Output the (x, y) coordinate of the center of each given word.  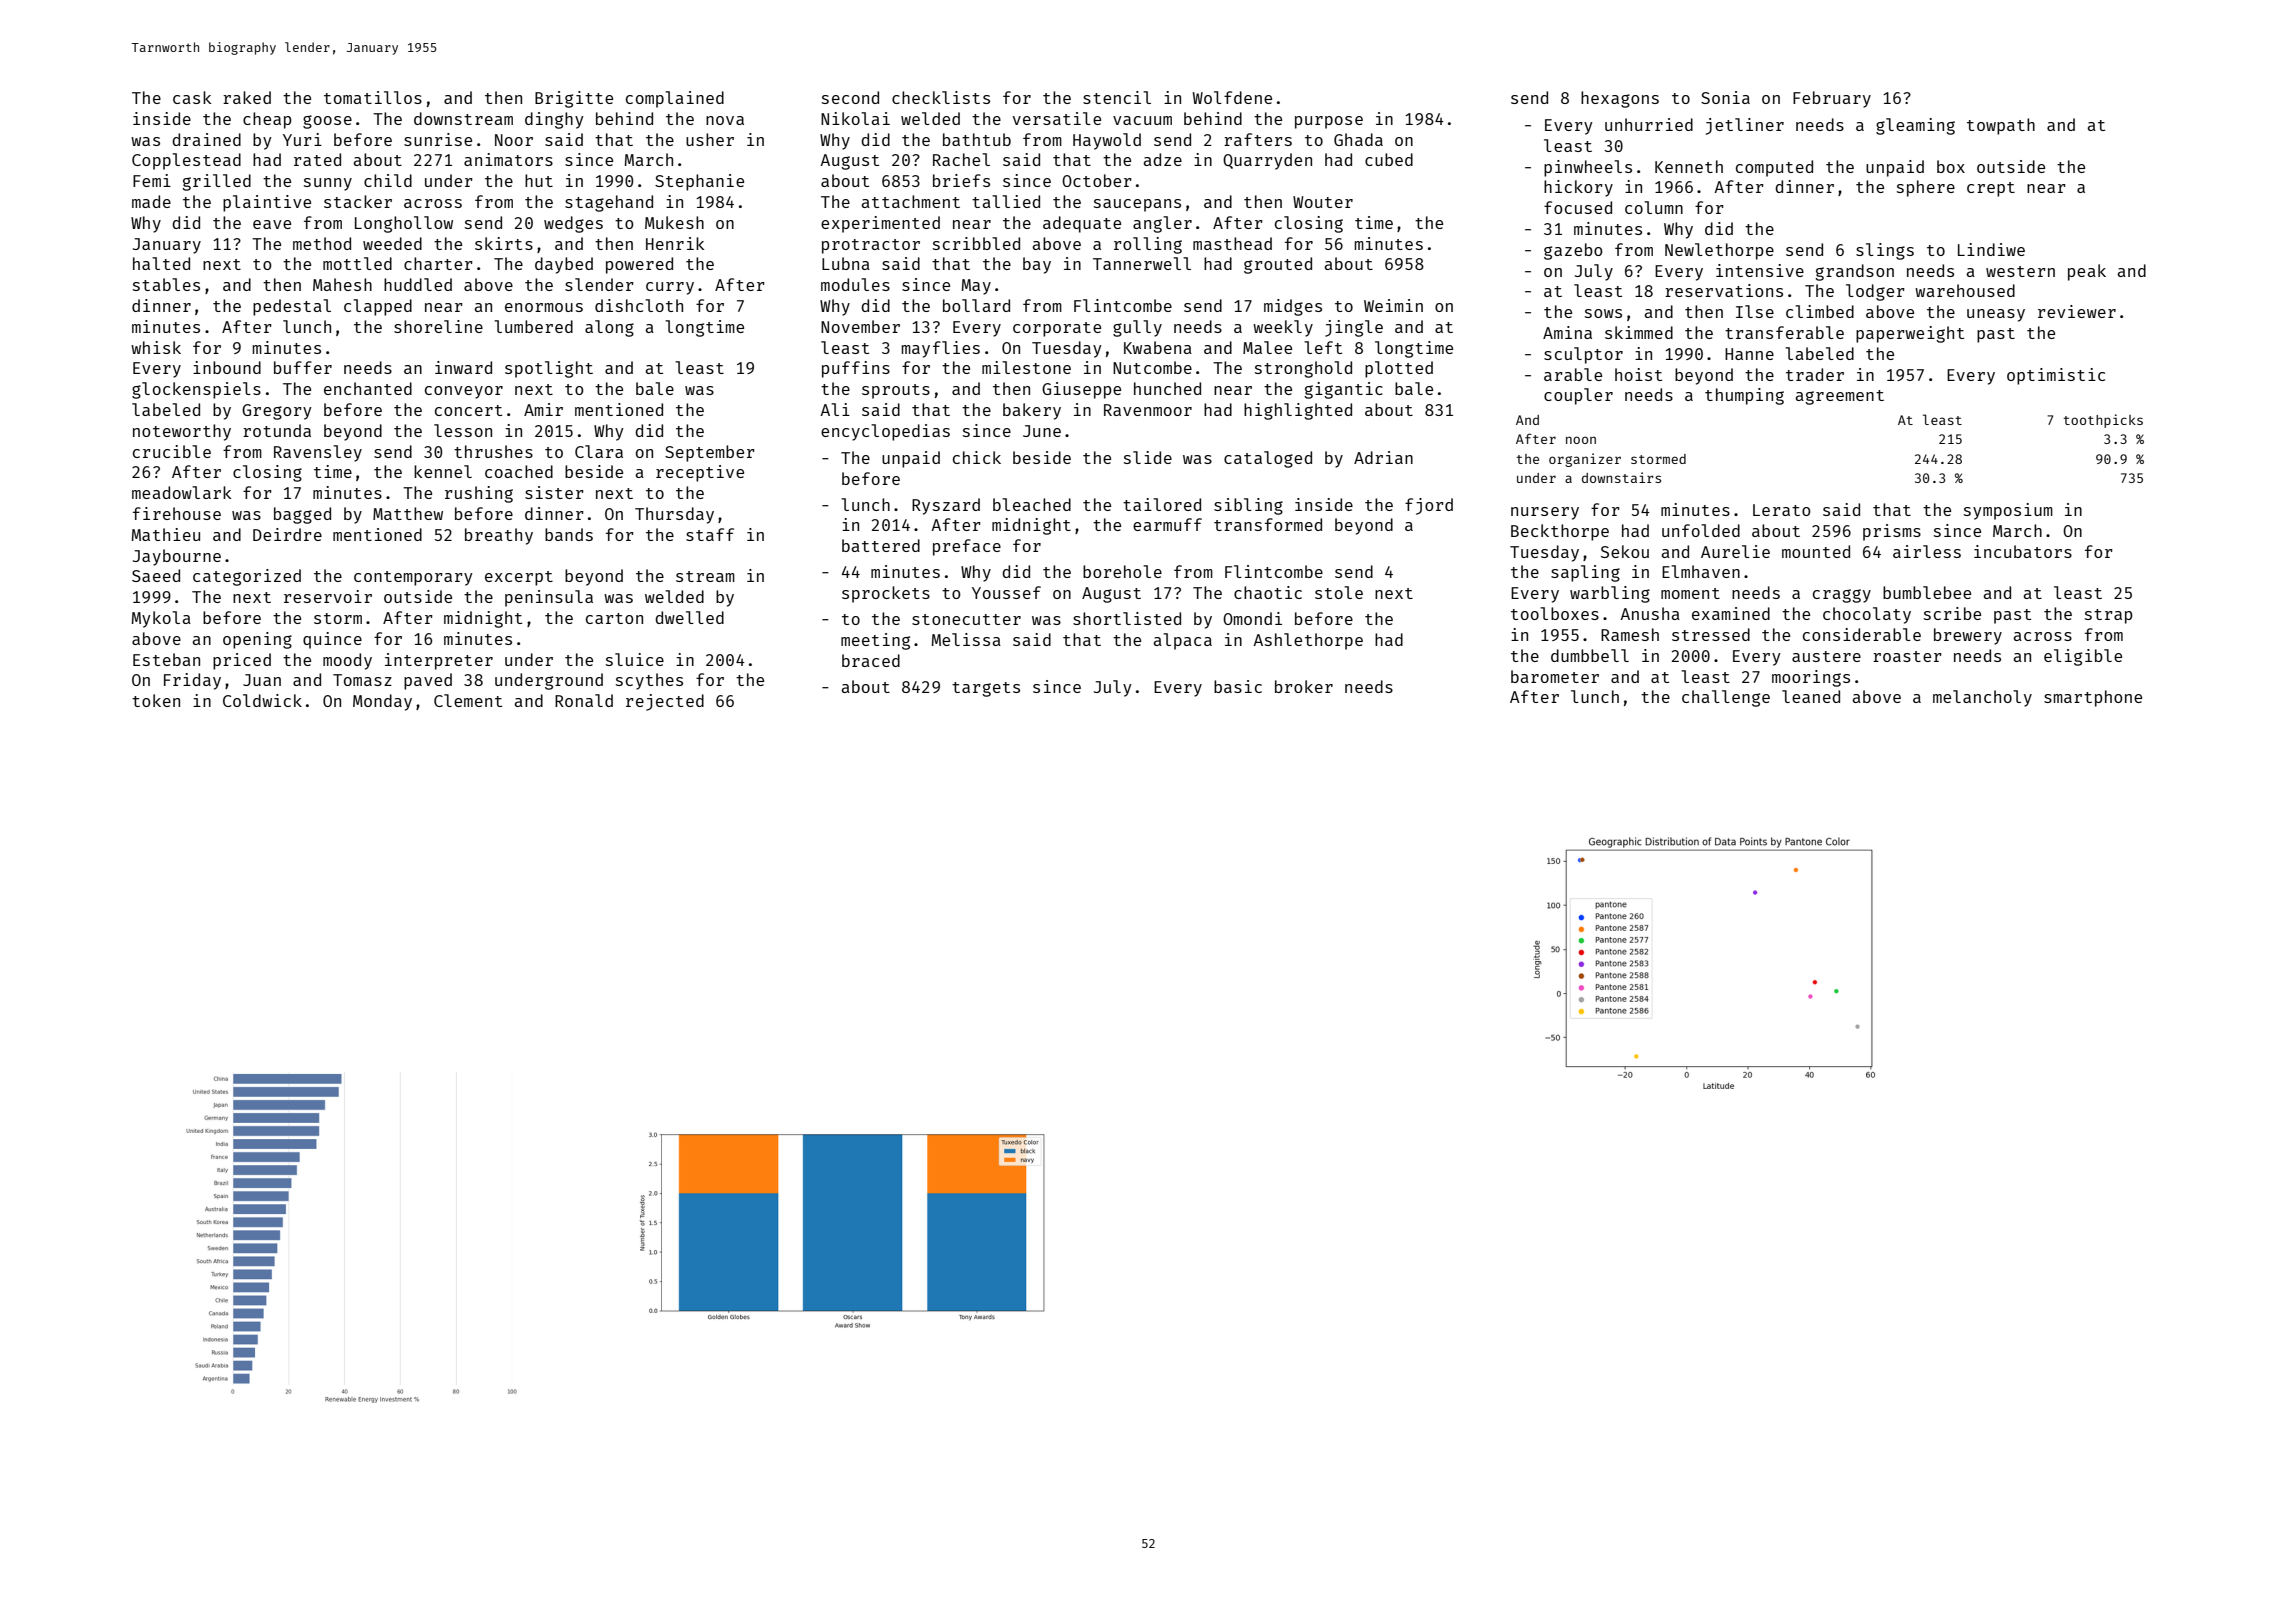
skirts (504, 243)
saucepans (1137, 205)
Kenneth (1689, 166)
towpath (2001, 126)
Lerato (1782, 510)
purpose (1329, 122)
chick (977, 457)
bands (569, 534)
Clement (468, 700)
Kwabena (1158, 347)
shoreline (438, 326)
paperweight (1910, 334)
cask (192, 97)
